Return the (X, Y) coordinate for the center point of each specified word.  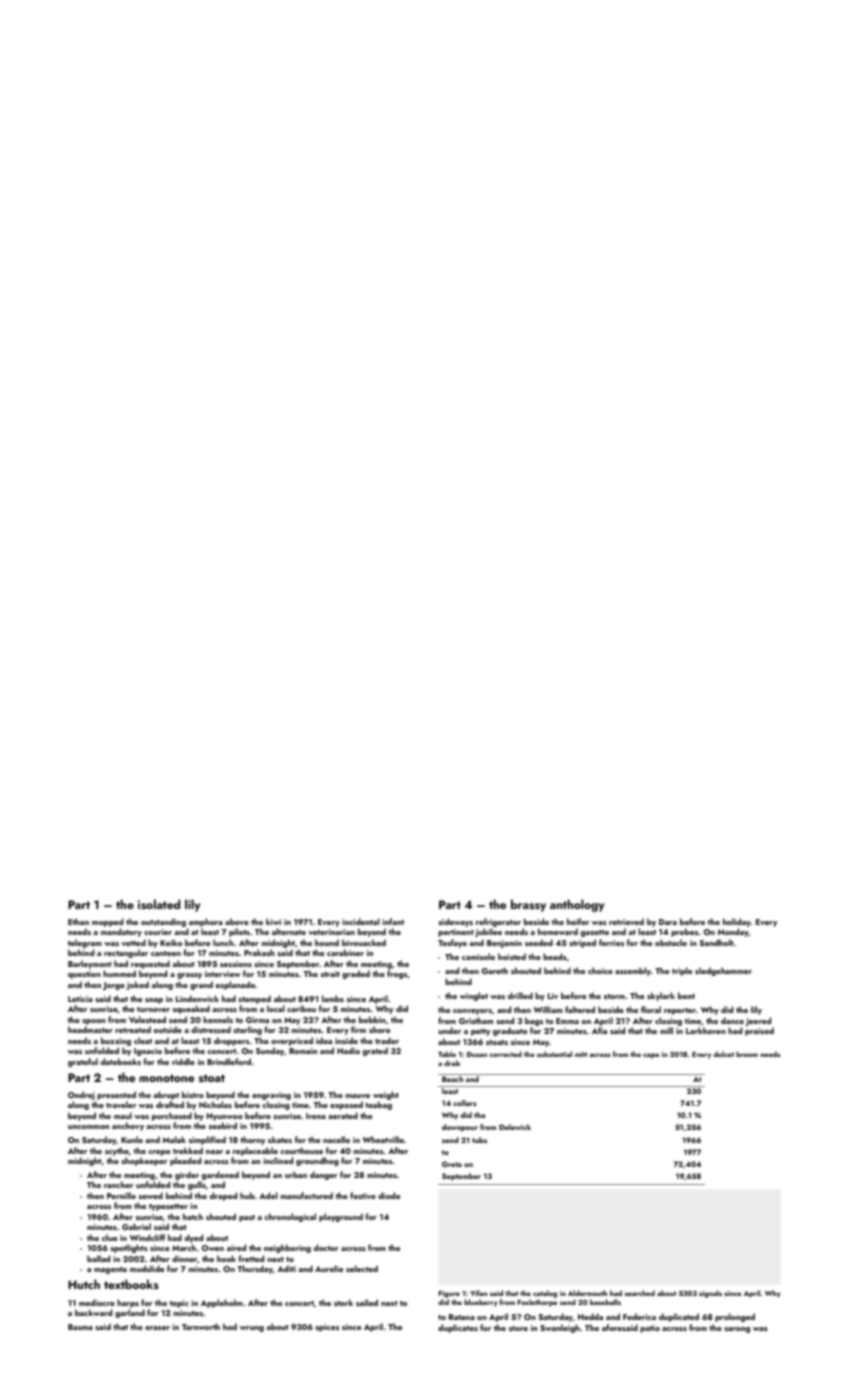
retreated (133, 1029)
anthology (577, 905)
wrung (252, 1329)
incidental (361, 921)
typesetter (168, 1207)
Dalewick (515, 1127)
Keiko (171, 942)
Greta (452, 1164)
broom (747, 1054)
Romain (303, 1051)
